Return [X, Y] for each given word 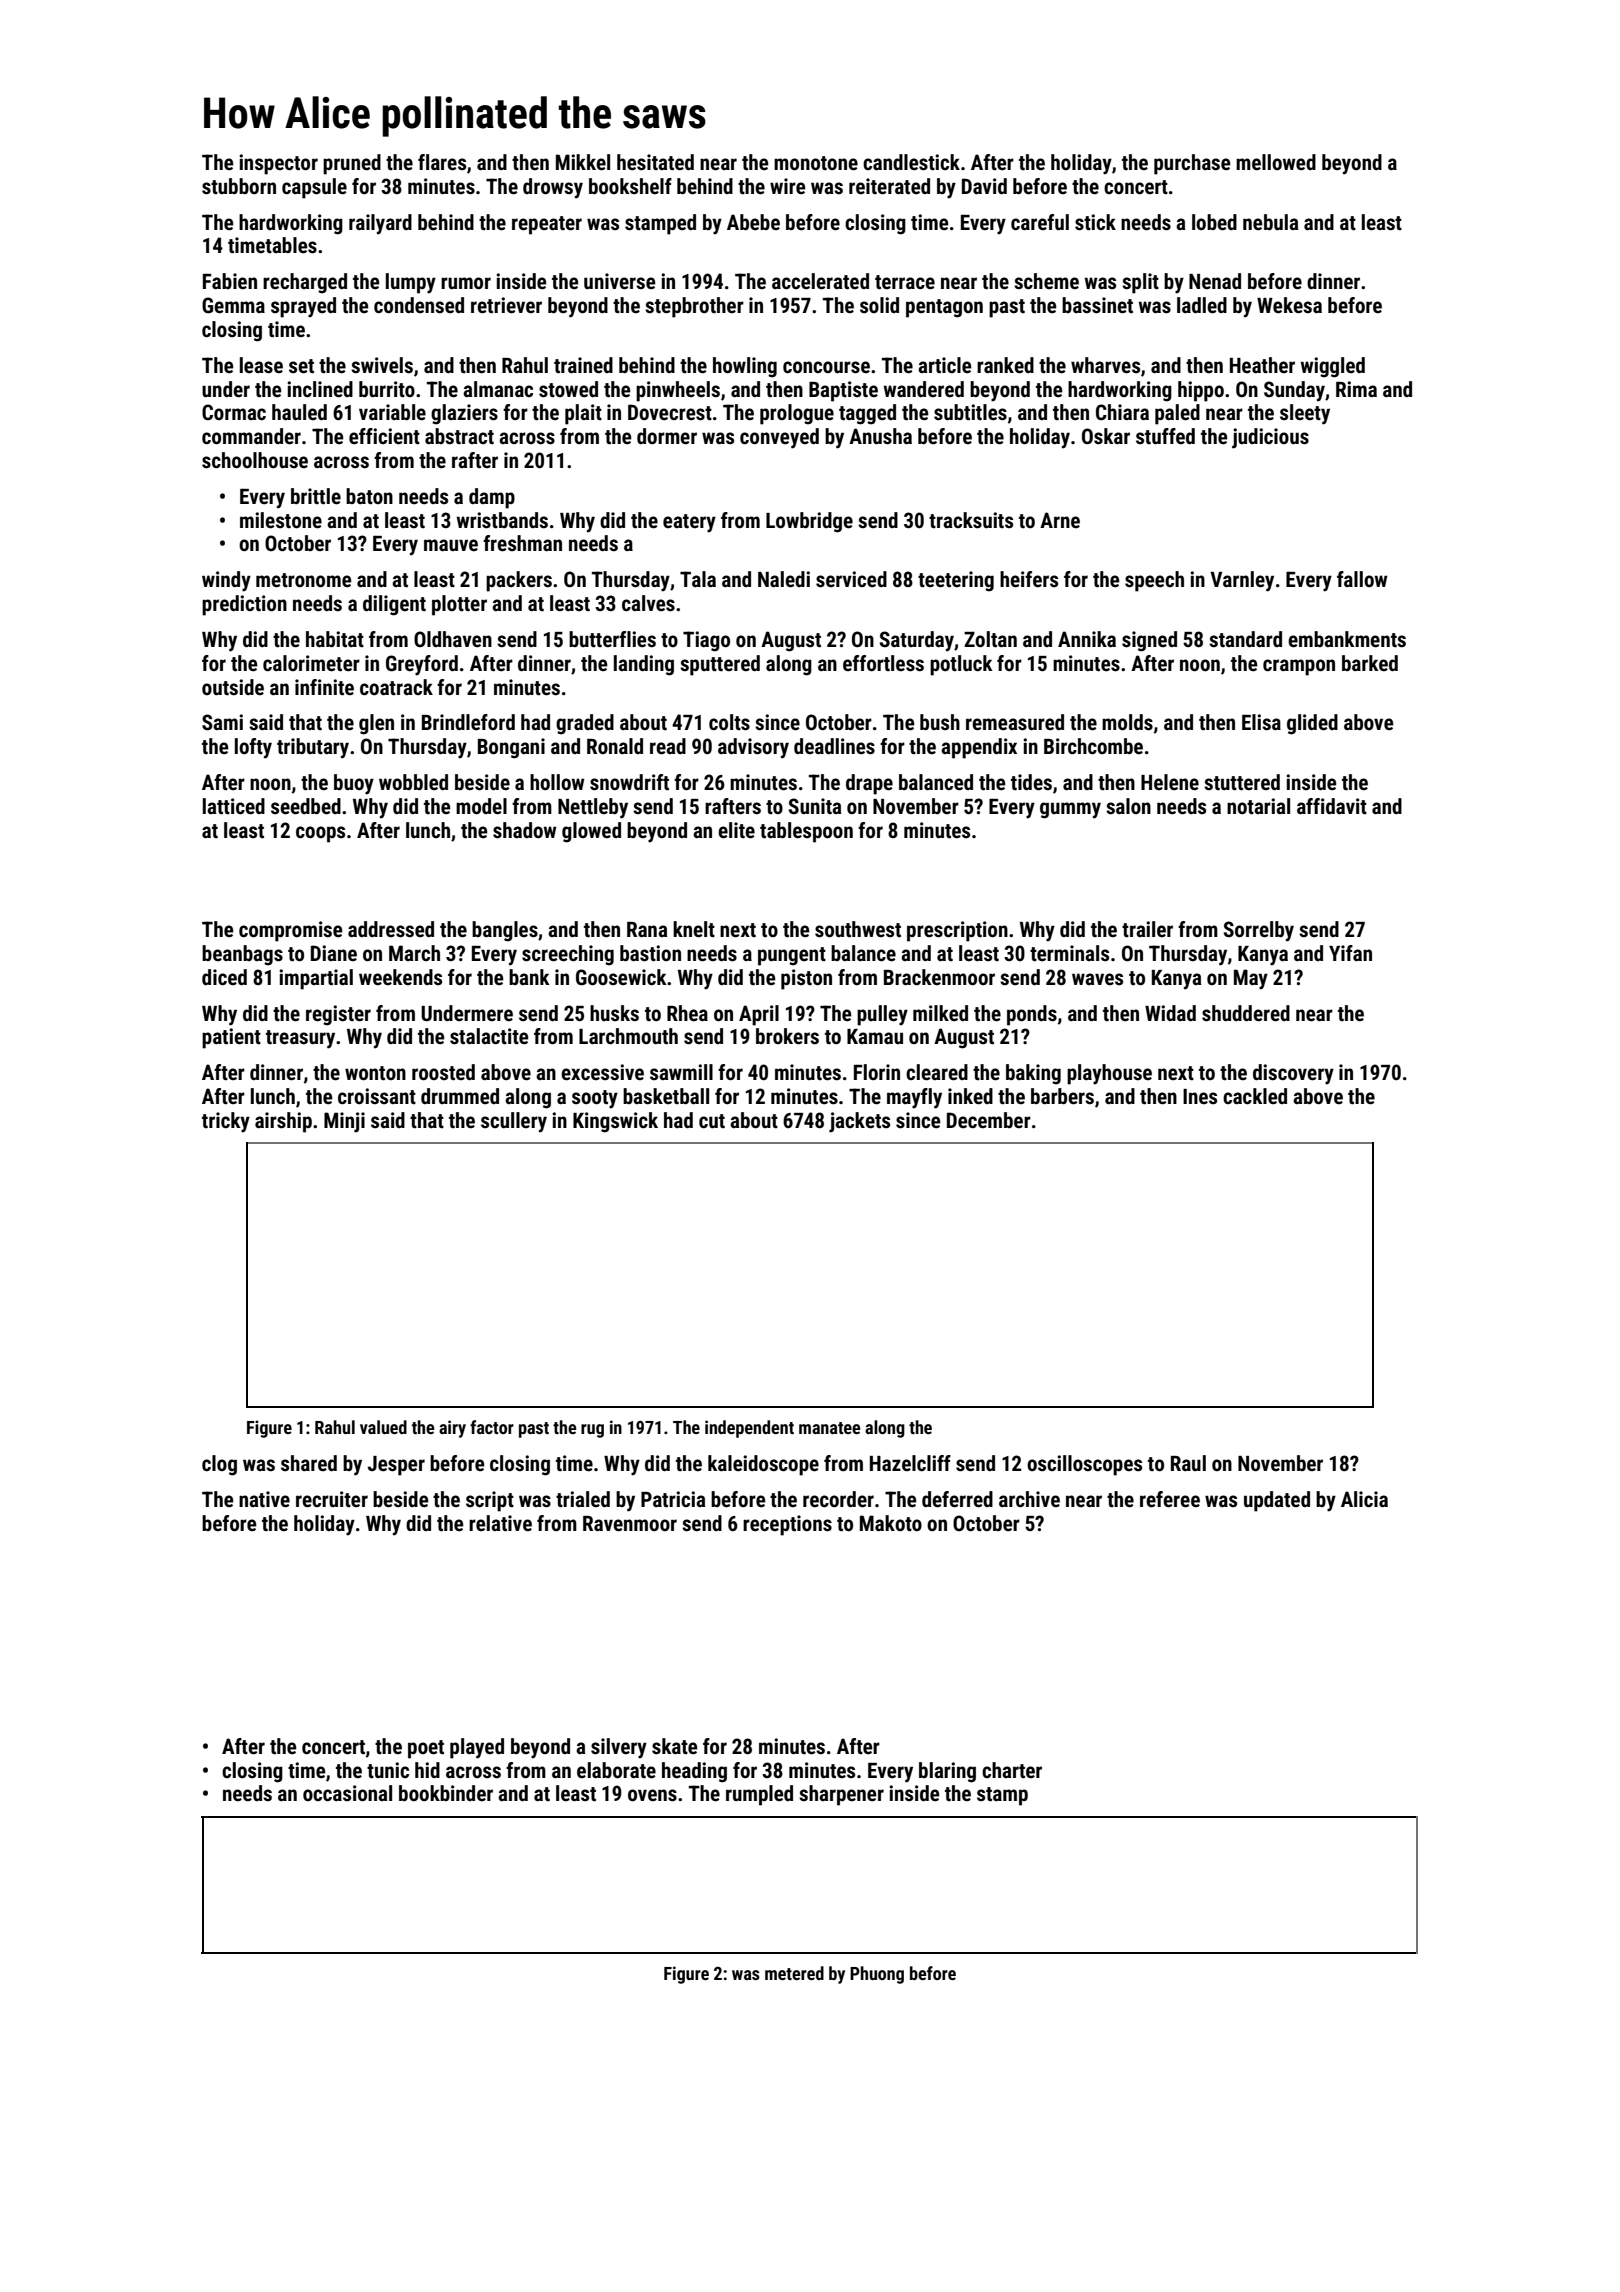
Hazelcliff [910, 1463]
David [984, 186]
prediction [244, 605]
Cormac [234, 412]
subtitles [970, 412]
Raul [1188, 1463]
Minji [344, 1122]
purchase [1192, 164]
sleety [1305, 414]
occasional [347, 1793]
